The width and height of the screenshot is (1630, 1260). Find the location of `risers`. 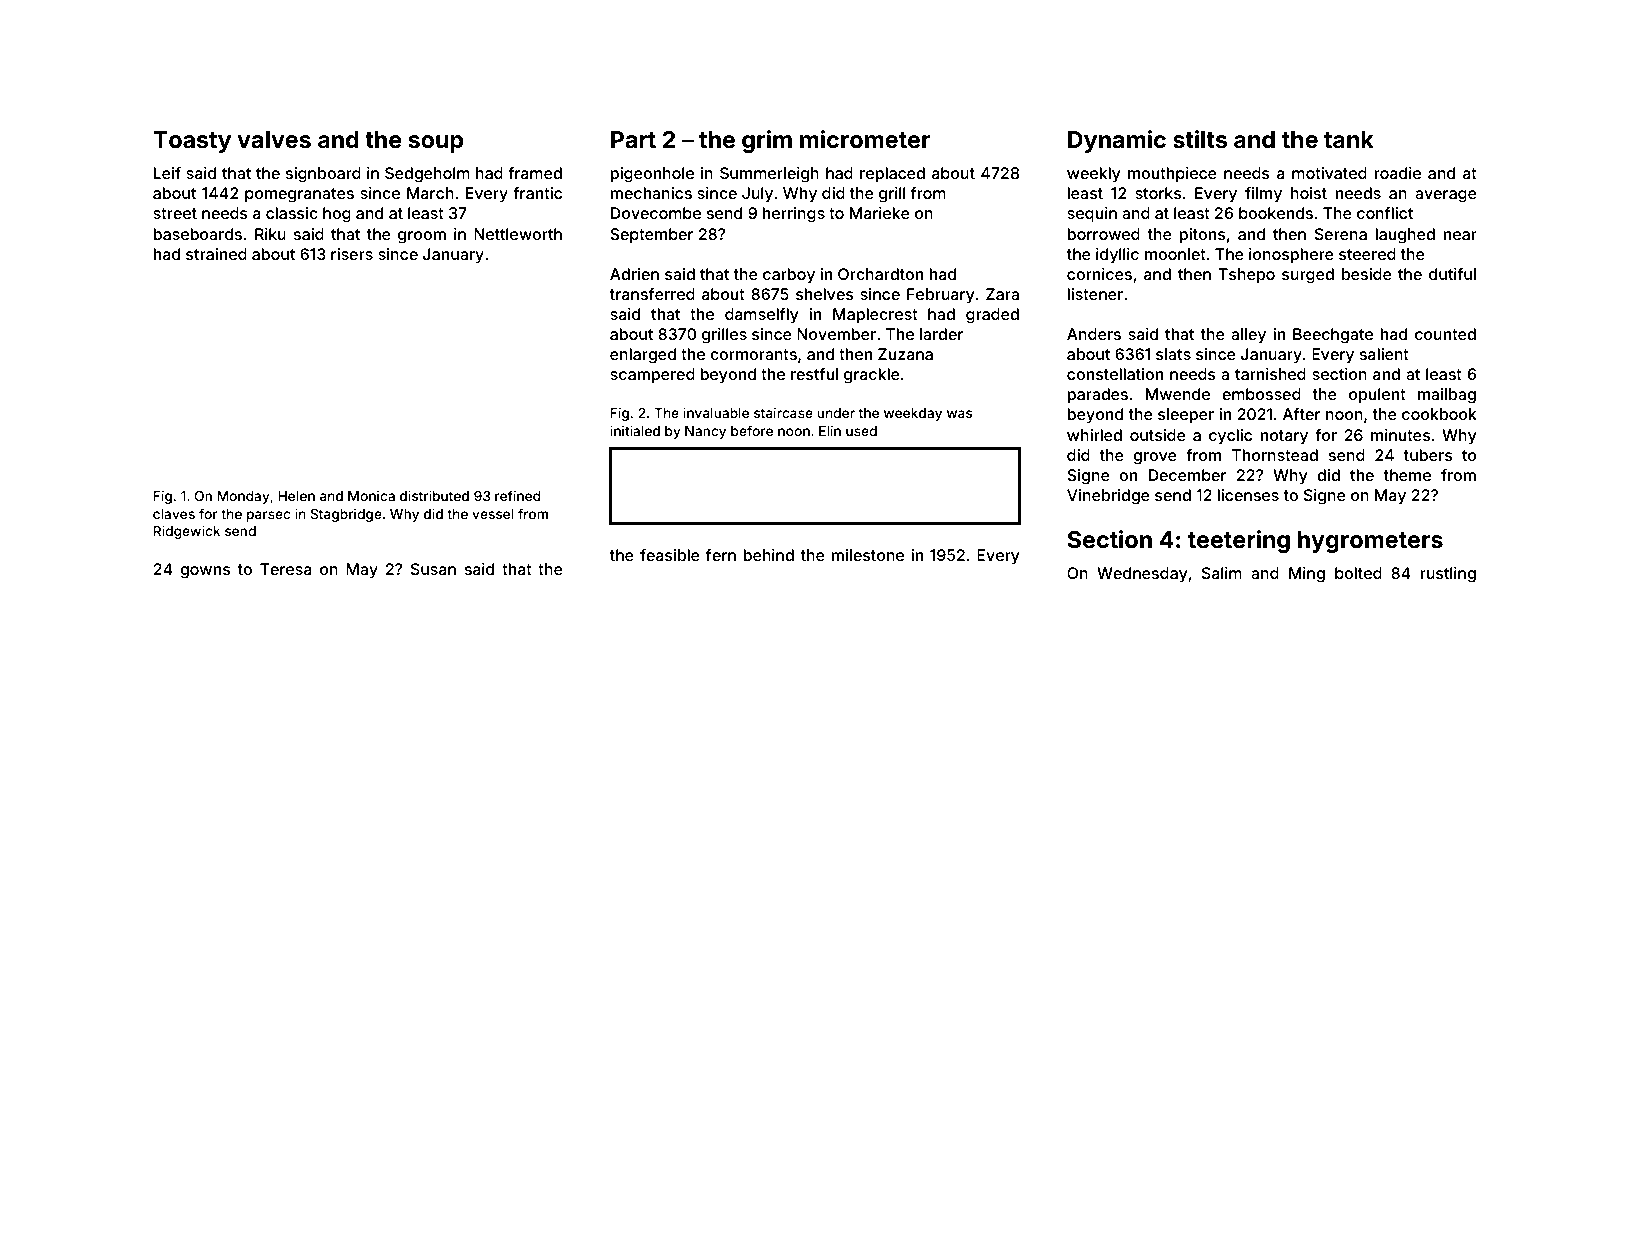

risers is located at coordinates (352, 254).
